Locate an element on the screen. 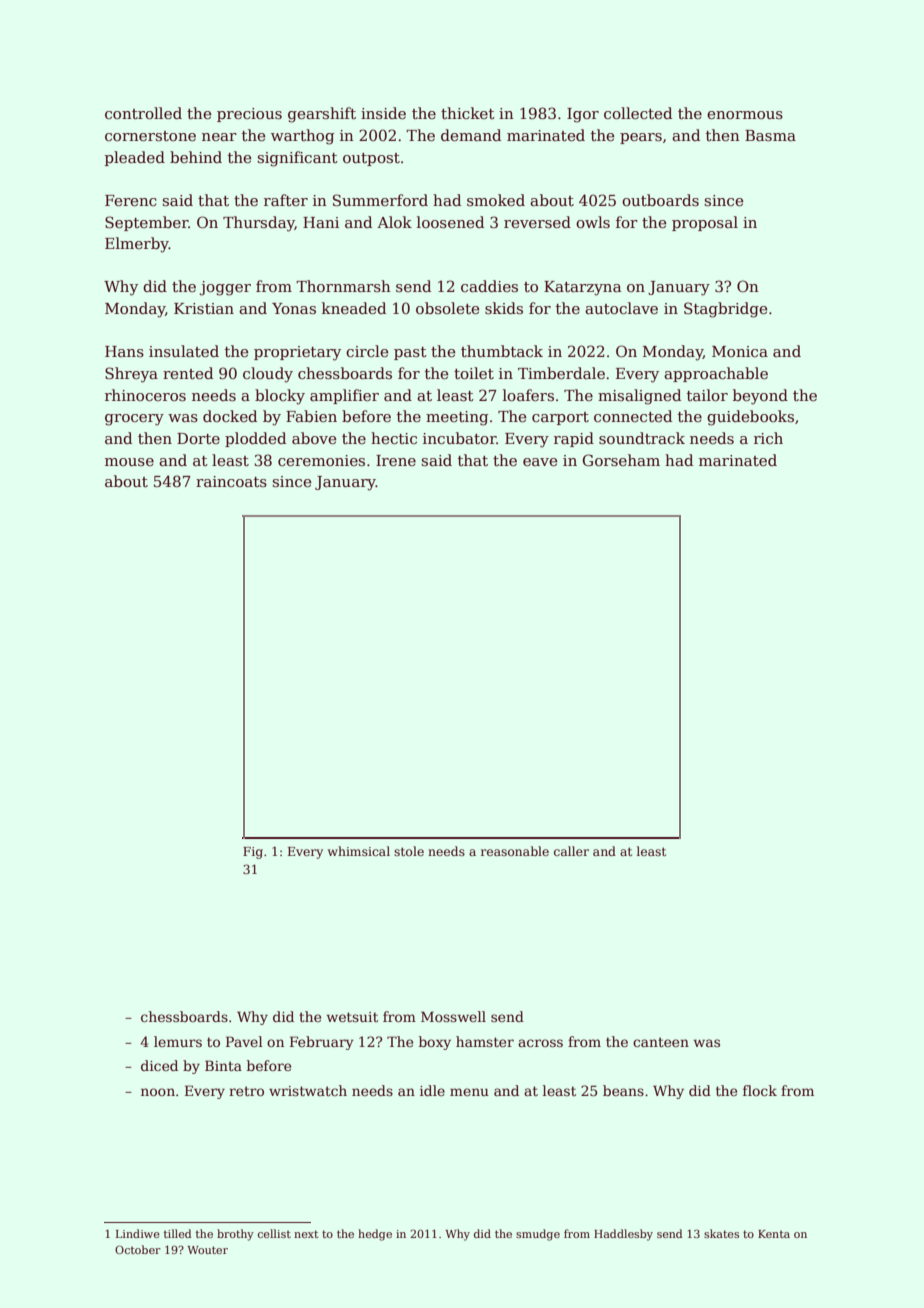  rich is located at coordinates (768, 438).
